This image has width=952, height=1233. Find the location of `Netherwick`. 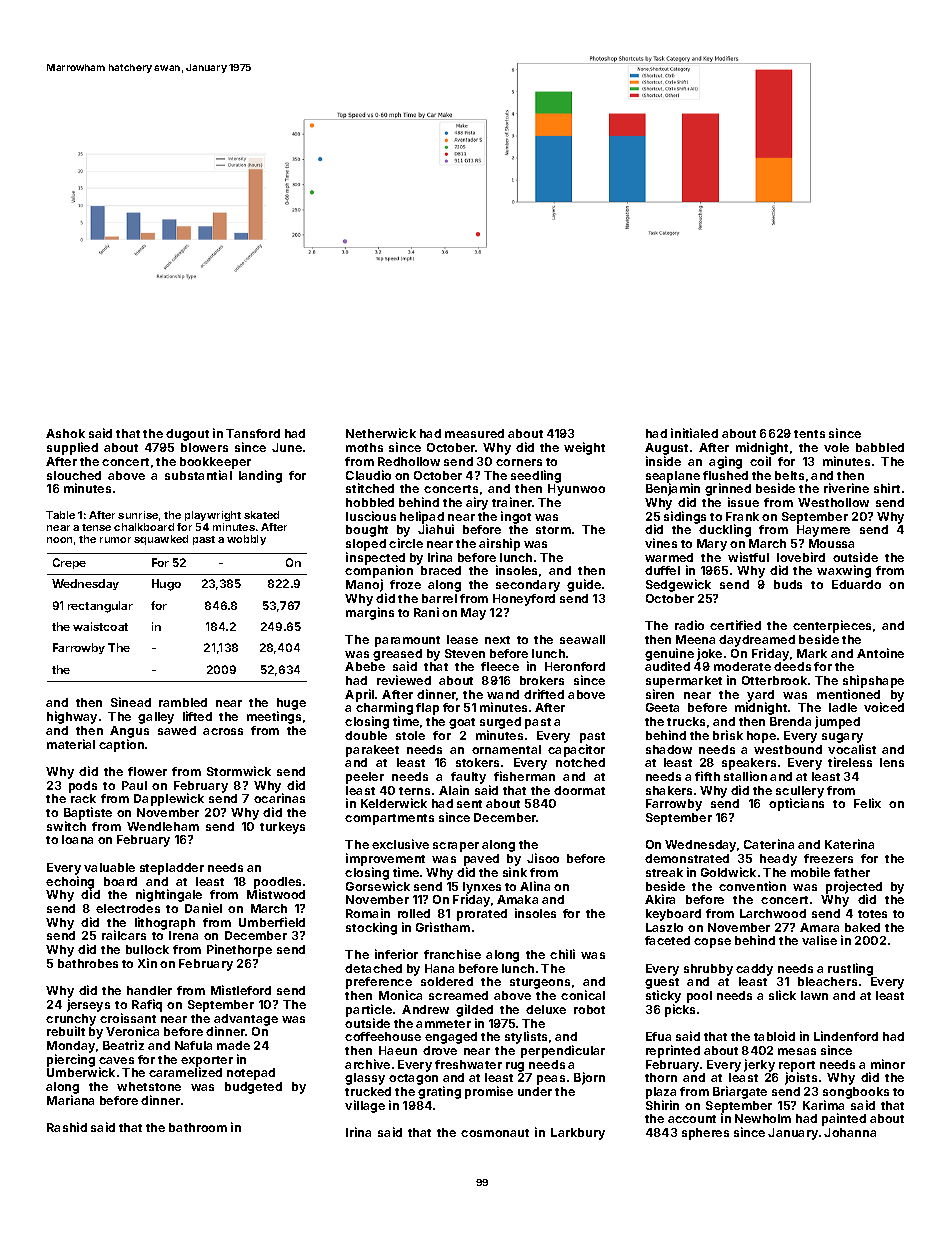

Netherwick is located at coordinates (381, 433).
